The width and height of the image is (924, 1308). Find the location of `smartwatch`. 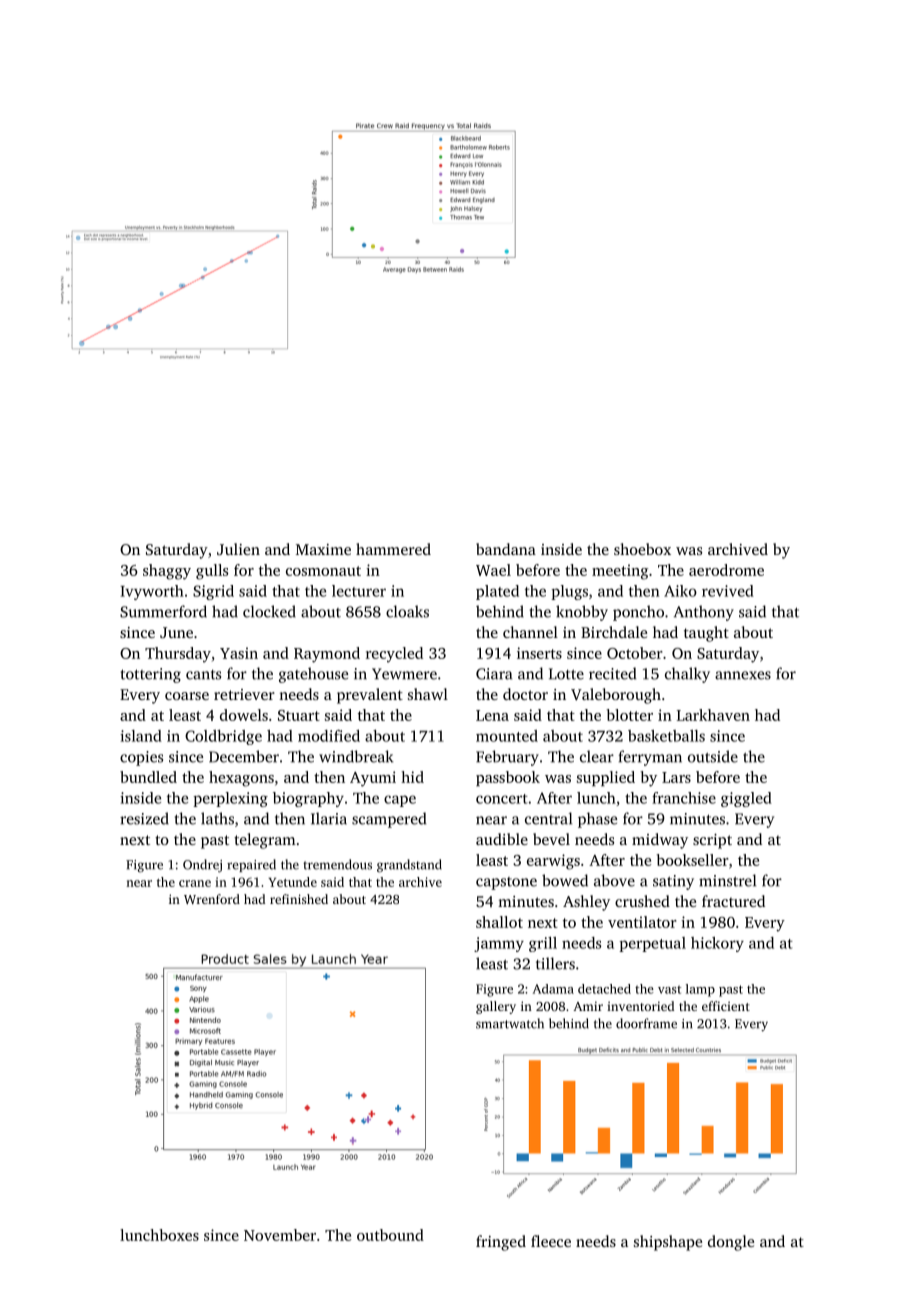

smartwatch is located at coordinates (510, 1023).
